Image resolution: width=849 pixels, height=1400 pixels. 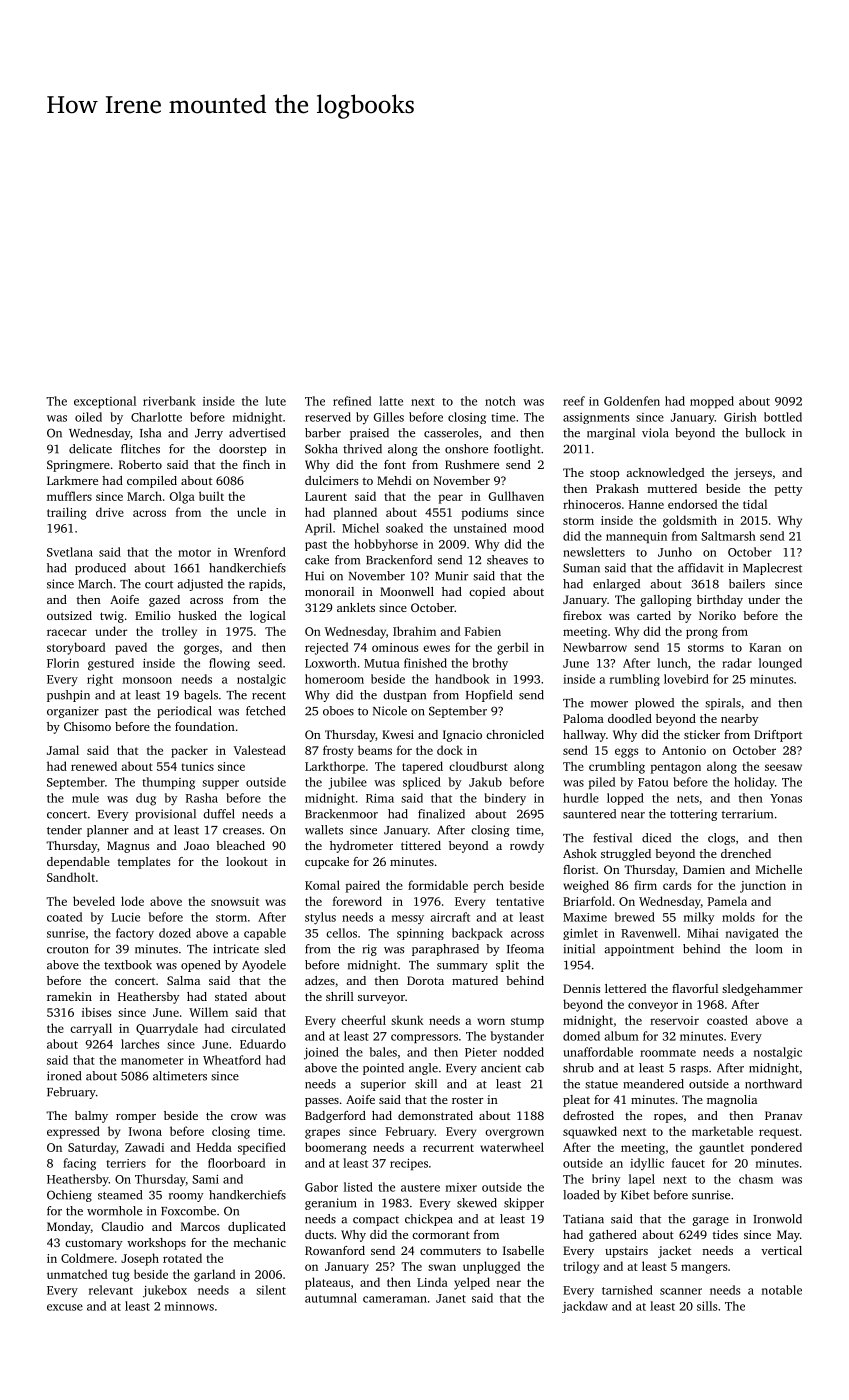 I want to click on tug, so click(x=121, y=1276).
